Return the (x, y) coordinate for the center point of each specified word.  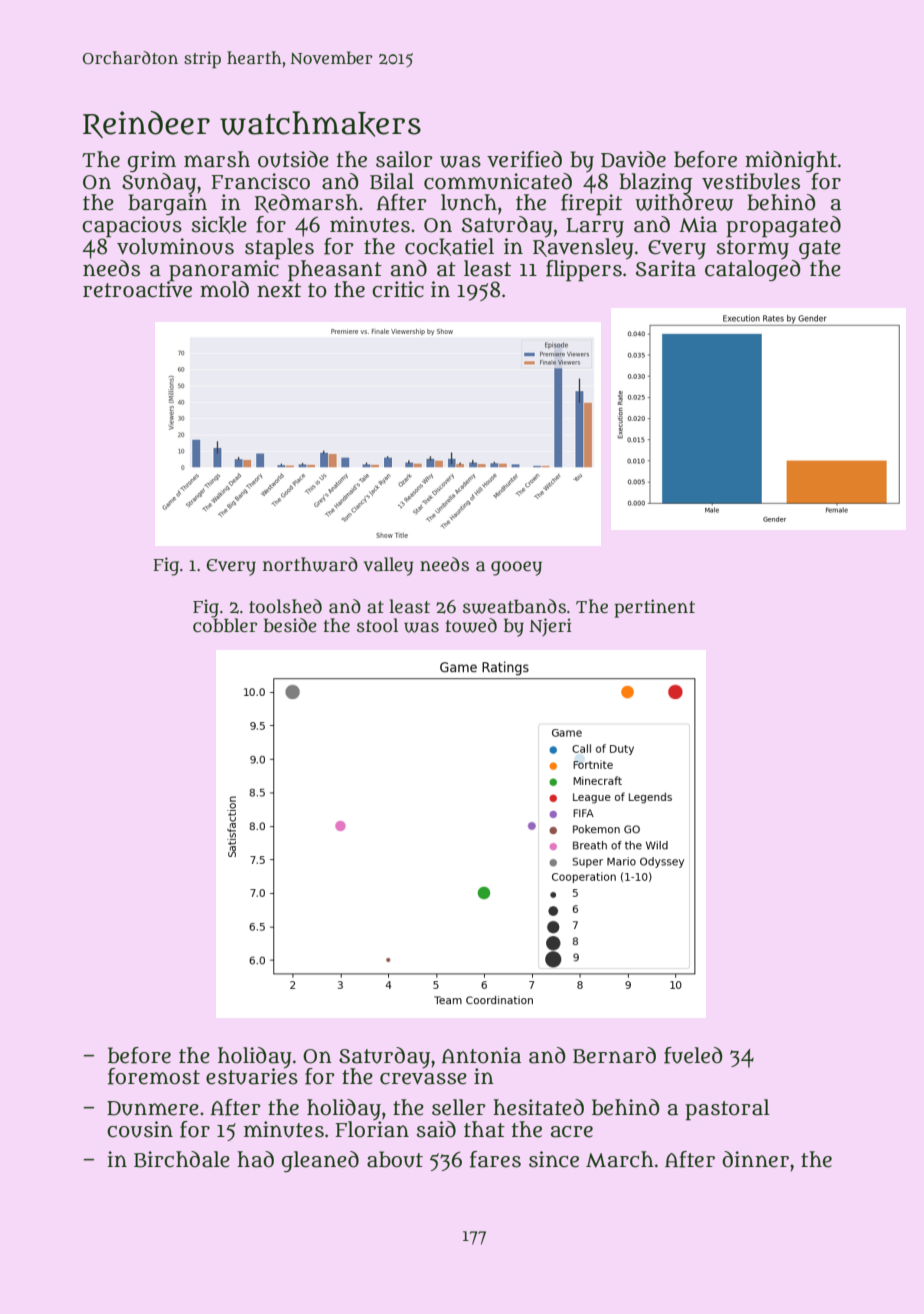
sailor (404, 159)
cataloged (753, 270)
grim (152, 161)
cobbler (225, 625)
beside (290, 625)
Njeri (550, 627)
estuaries (252, 1076)
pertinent (654, 608)
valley (389, 566)
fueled (693, 1055)
